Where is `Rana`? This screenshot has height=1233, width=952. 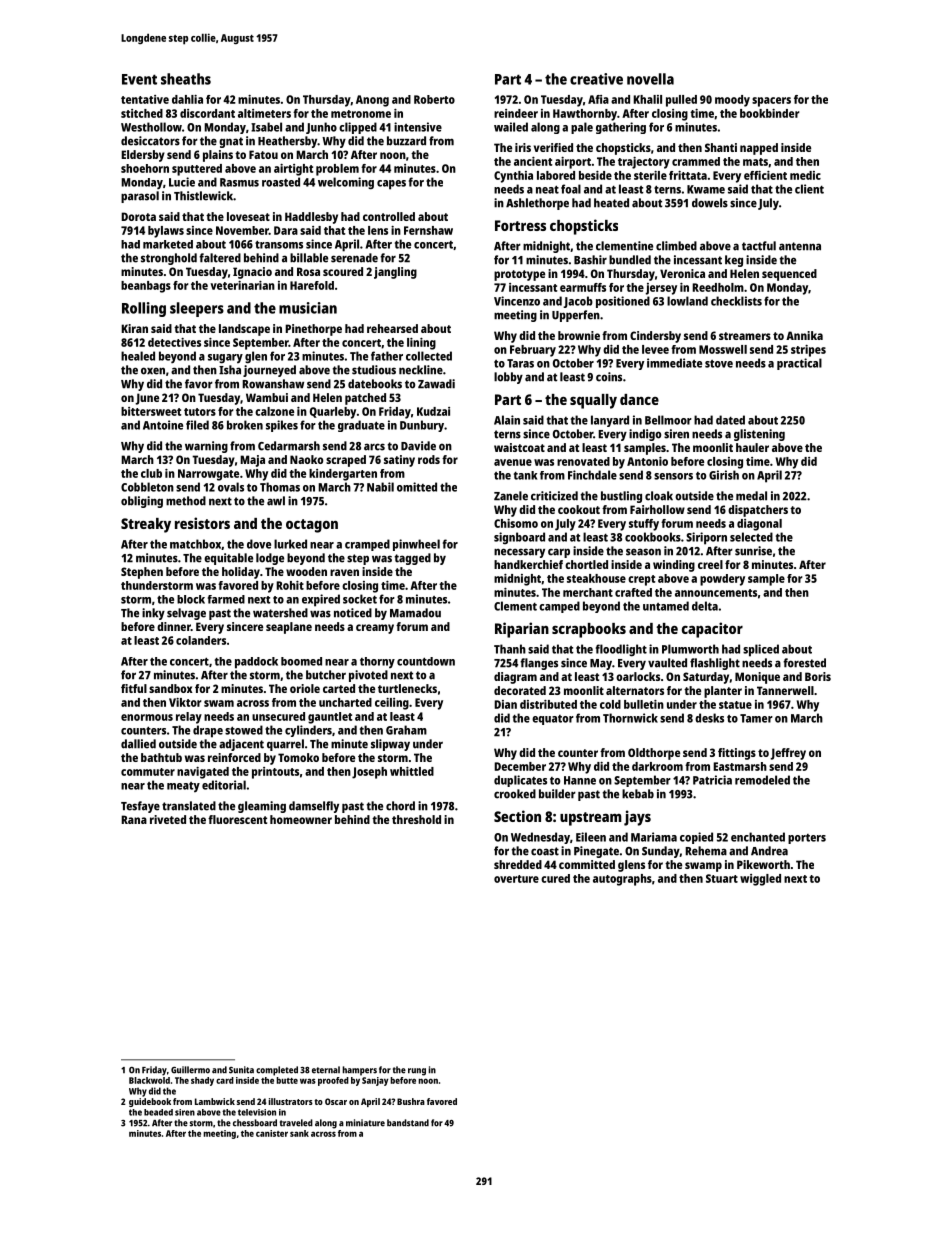 Rana is located at coordinates (134, 819).
